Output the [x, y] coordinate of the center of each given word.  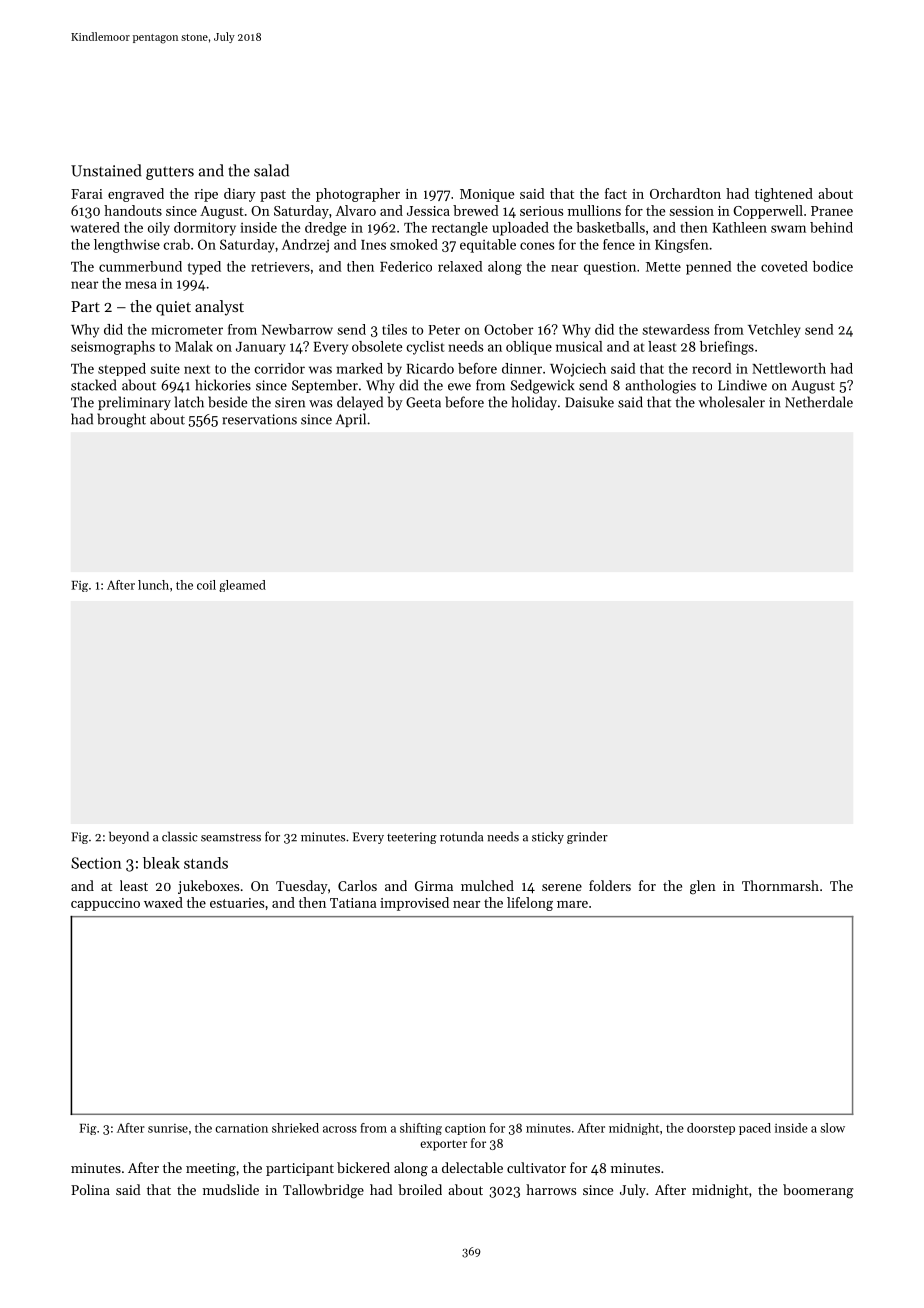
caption [465, 1129]
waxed [163, 902]
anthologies [660, 386]
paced [755, 1129]
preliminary [134, 403]
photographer [358, 195]
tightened [784, 195]
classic [180, 836]
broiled [420, 1189]
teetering [412, 838]
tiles [394, 329]
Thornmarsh [780, 885]
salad [271, 170]
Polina [90, 1189]
